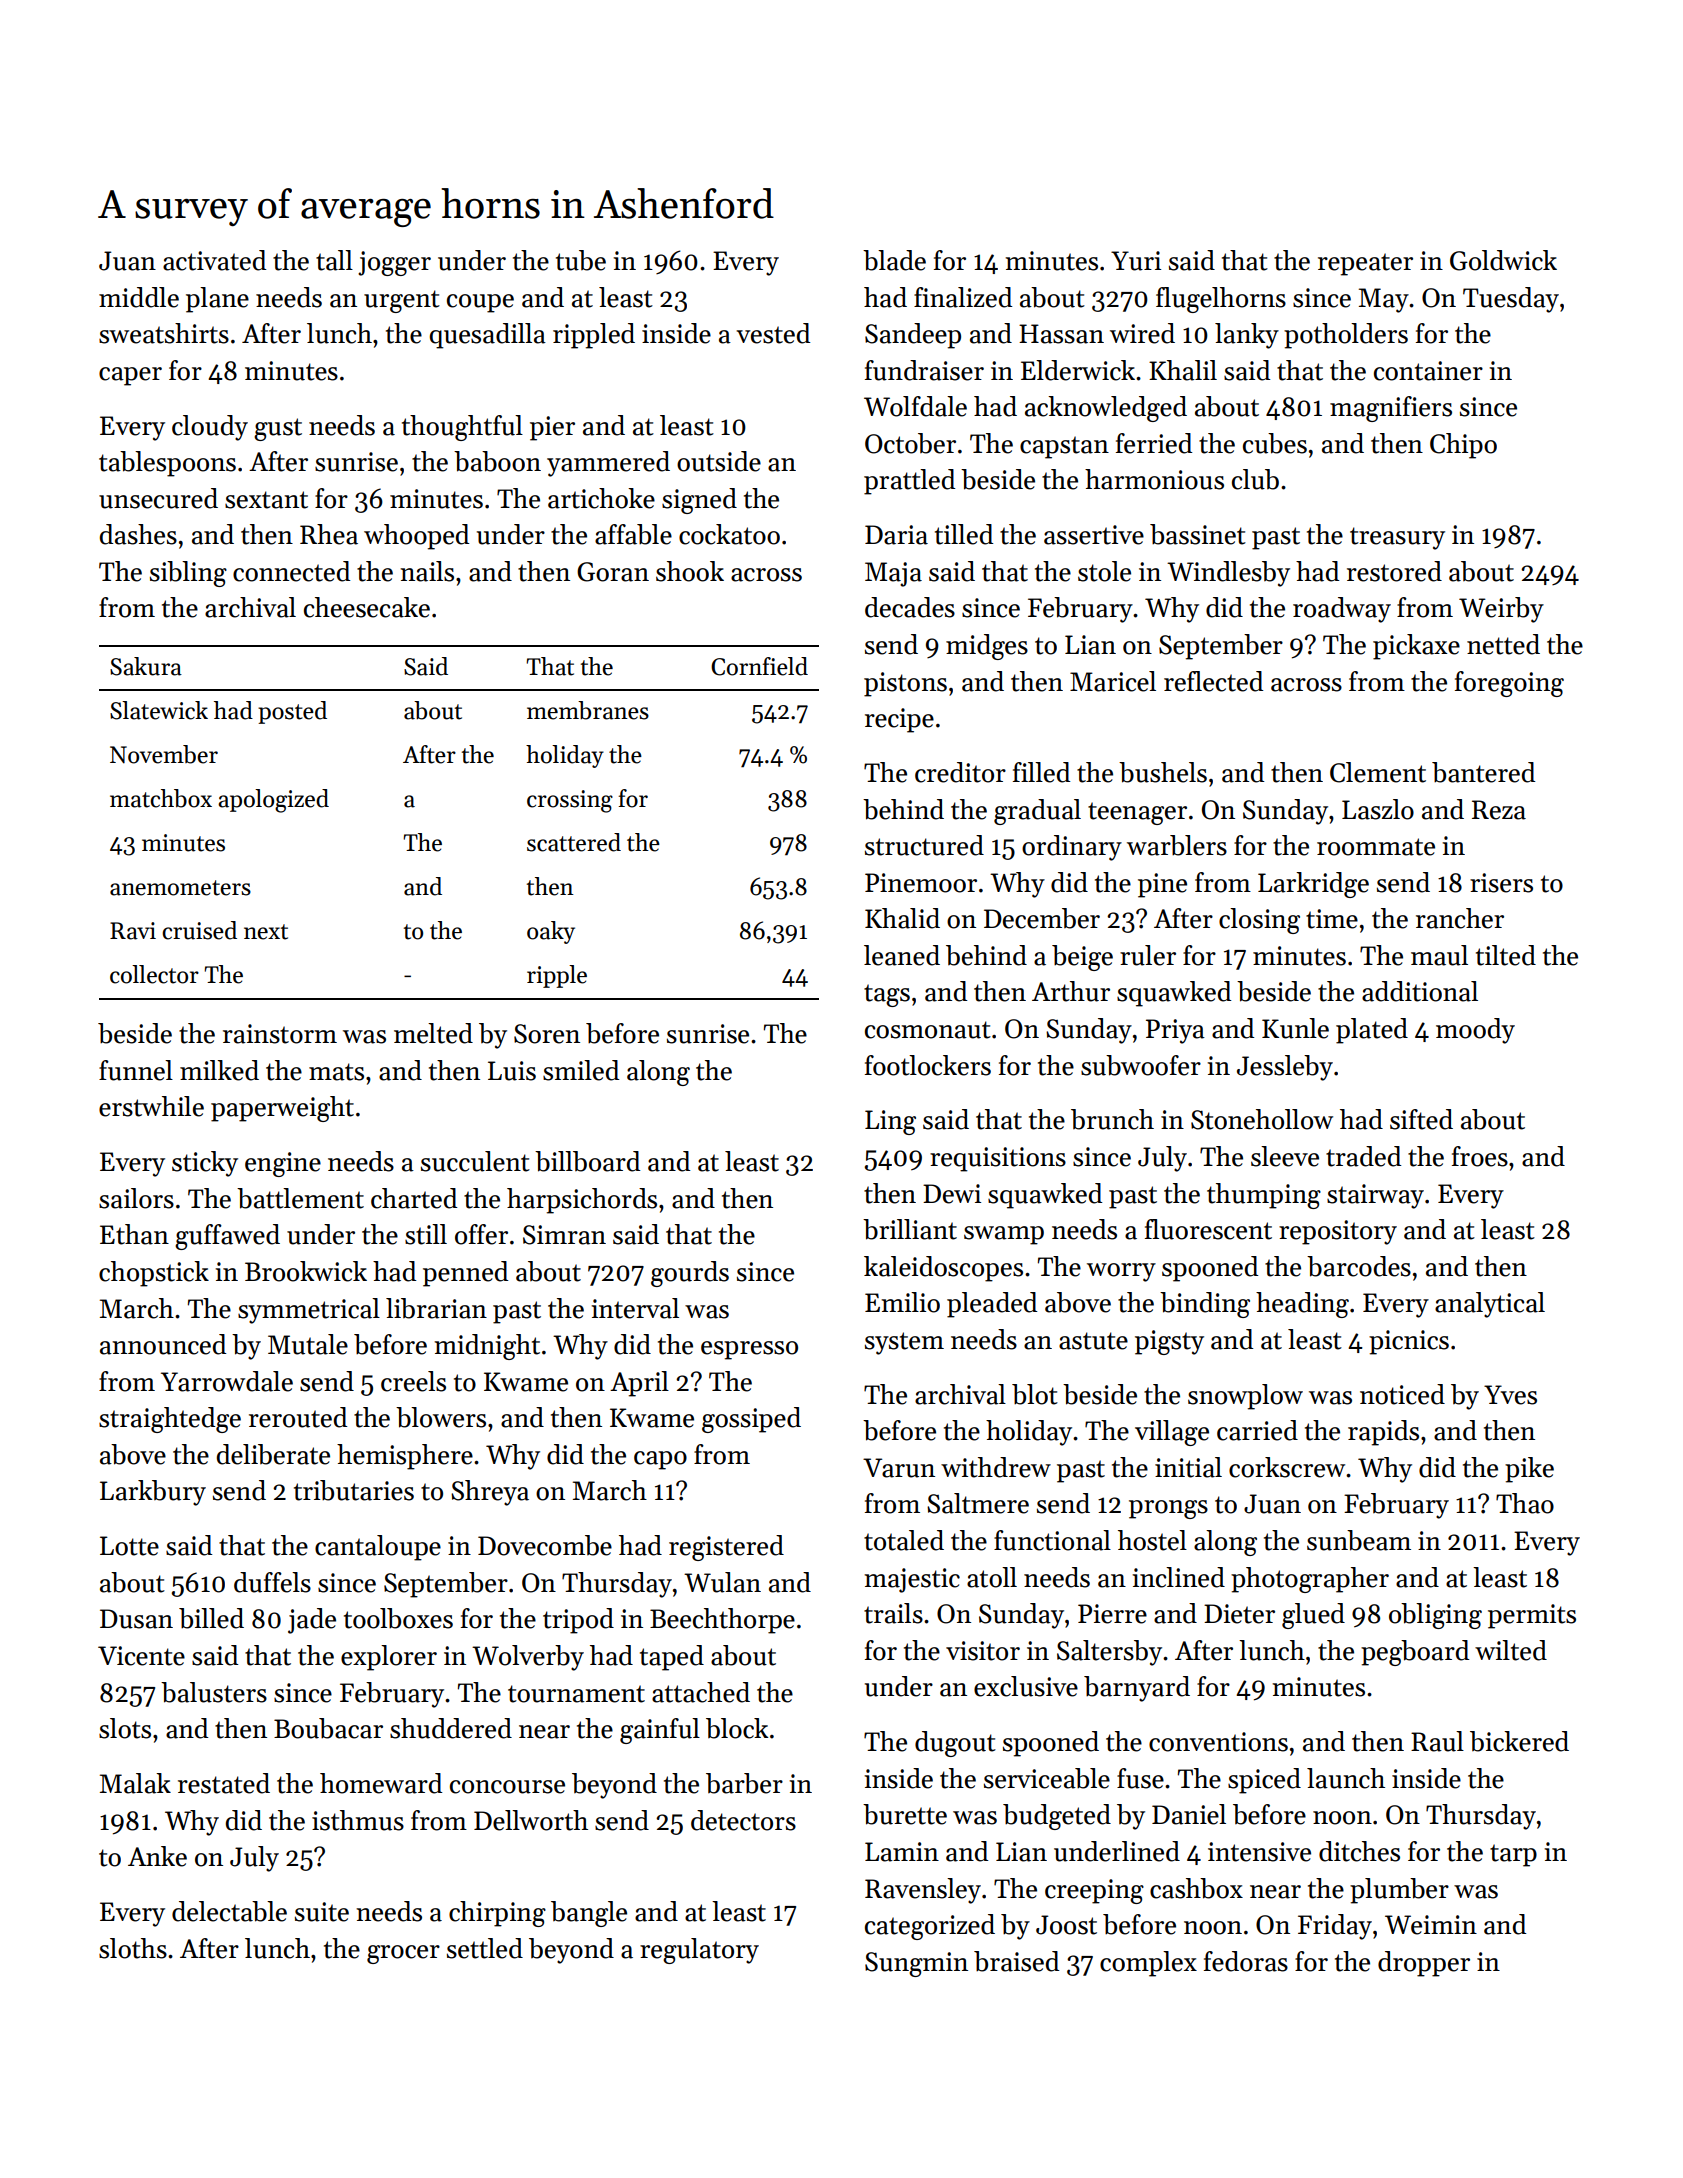 Image resolution: width=1683 pixels, height=2178 pixels. What do you see at coordinates (955, 1744) in the screenshot?
I see `dugout` at bounding box center [955, 1744].
